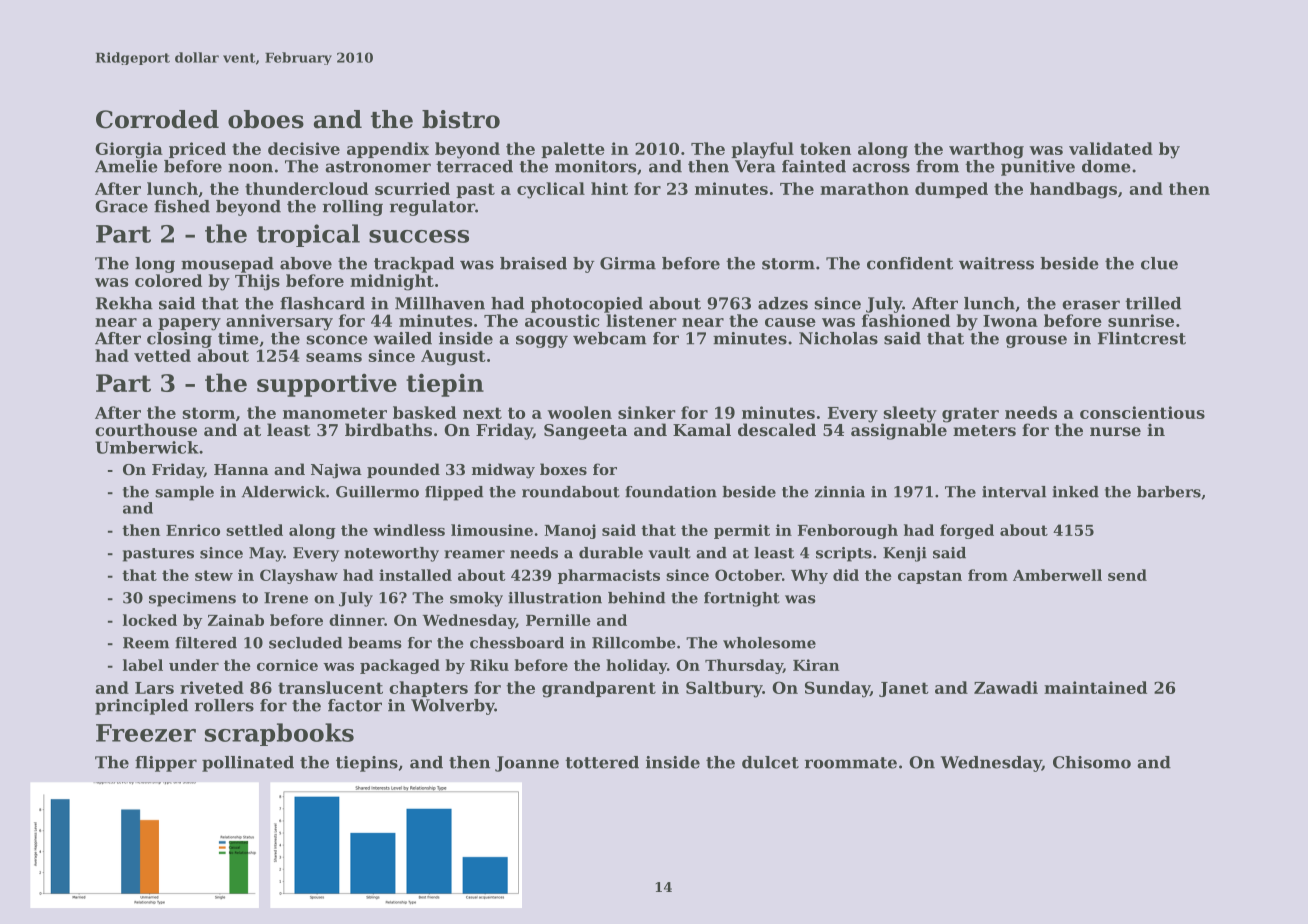  Describe the element at coordinates (327, 385) in the screenshot. I see `supportive` at that location.
